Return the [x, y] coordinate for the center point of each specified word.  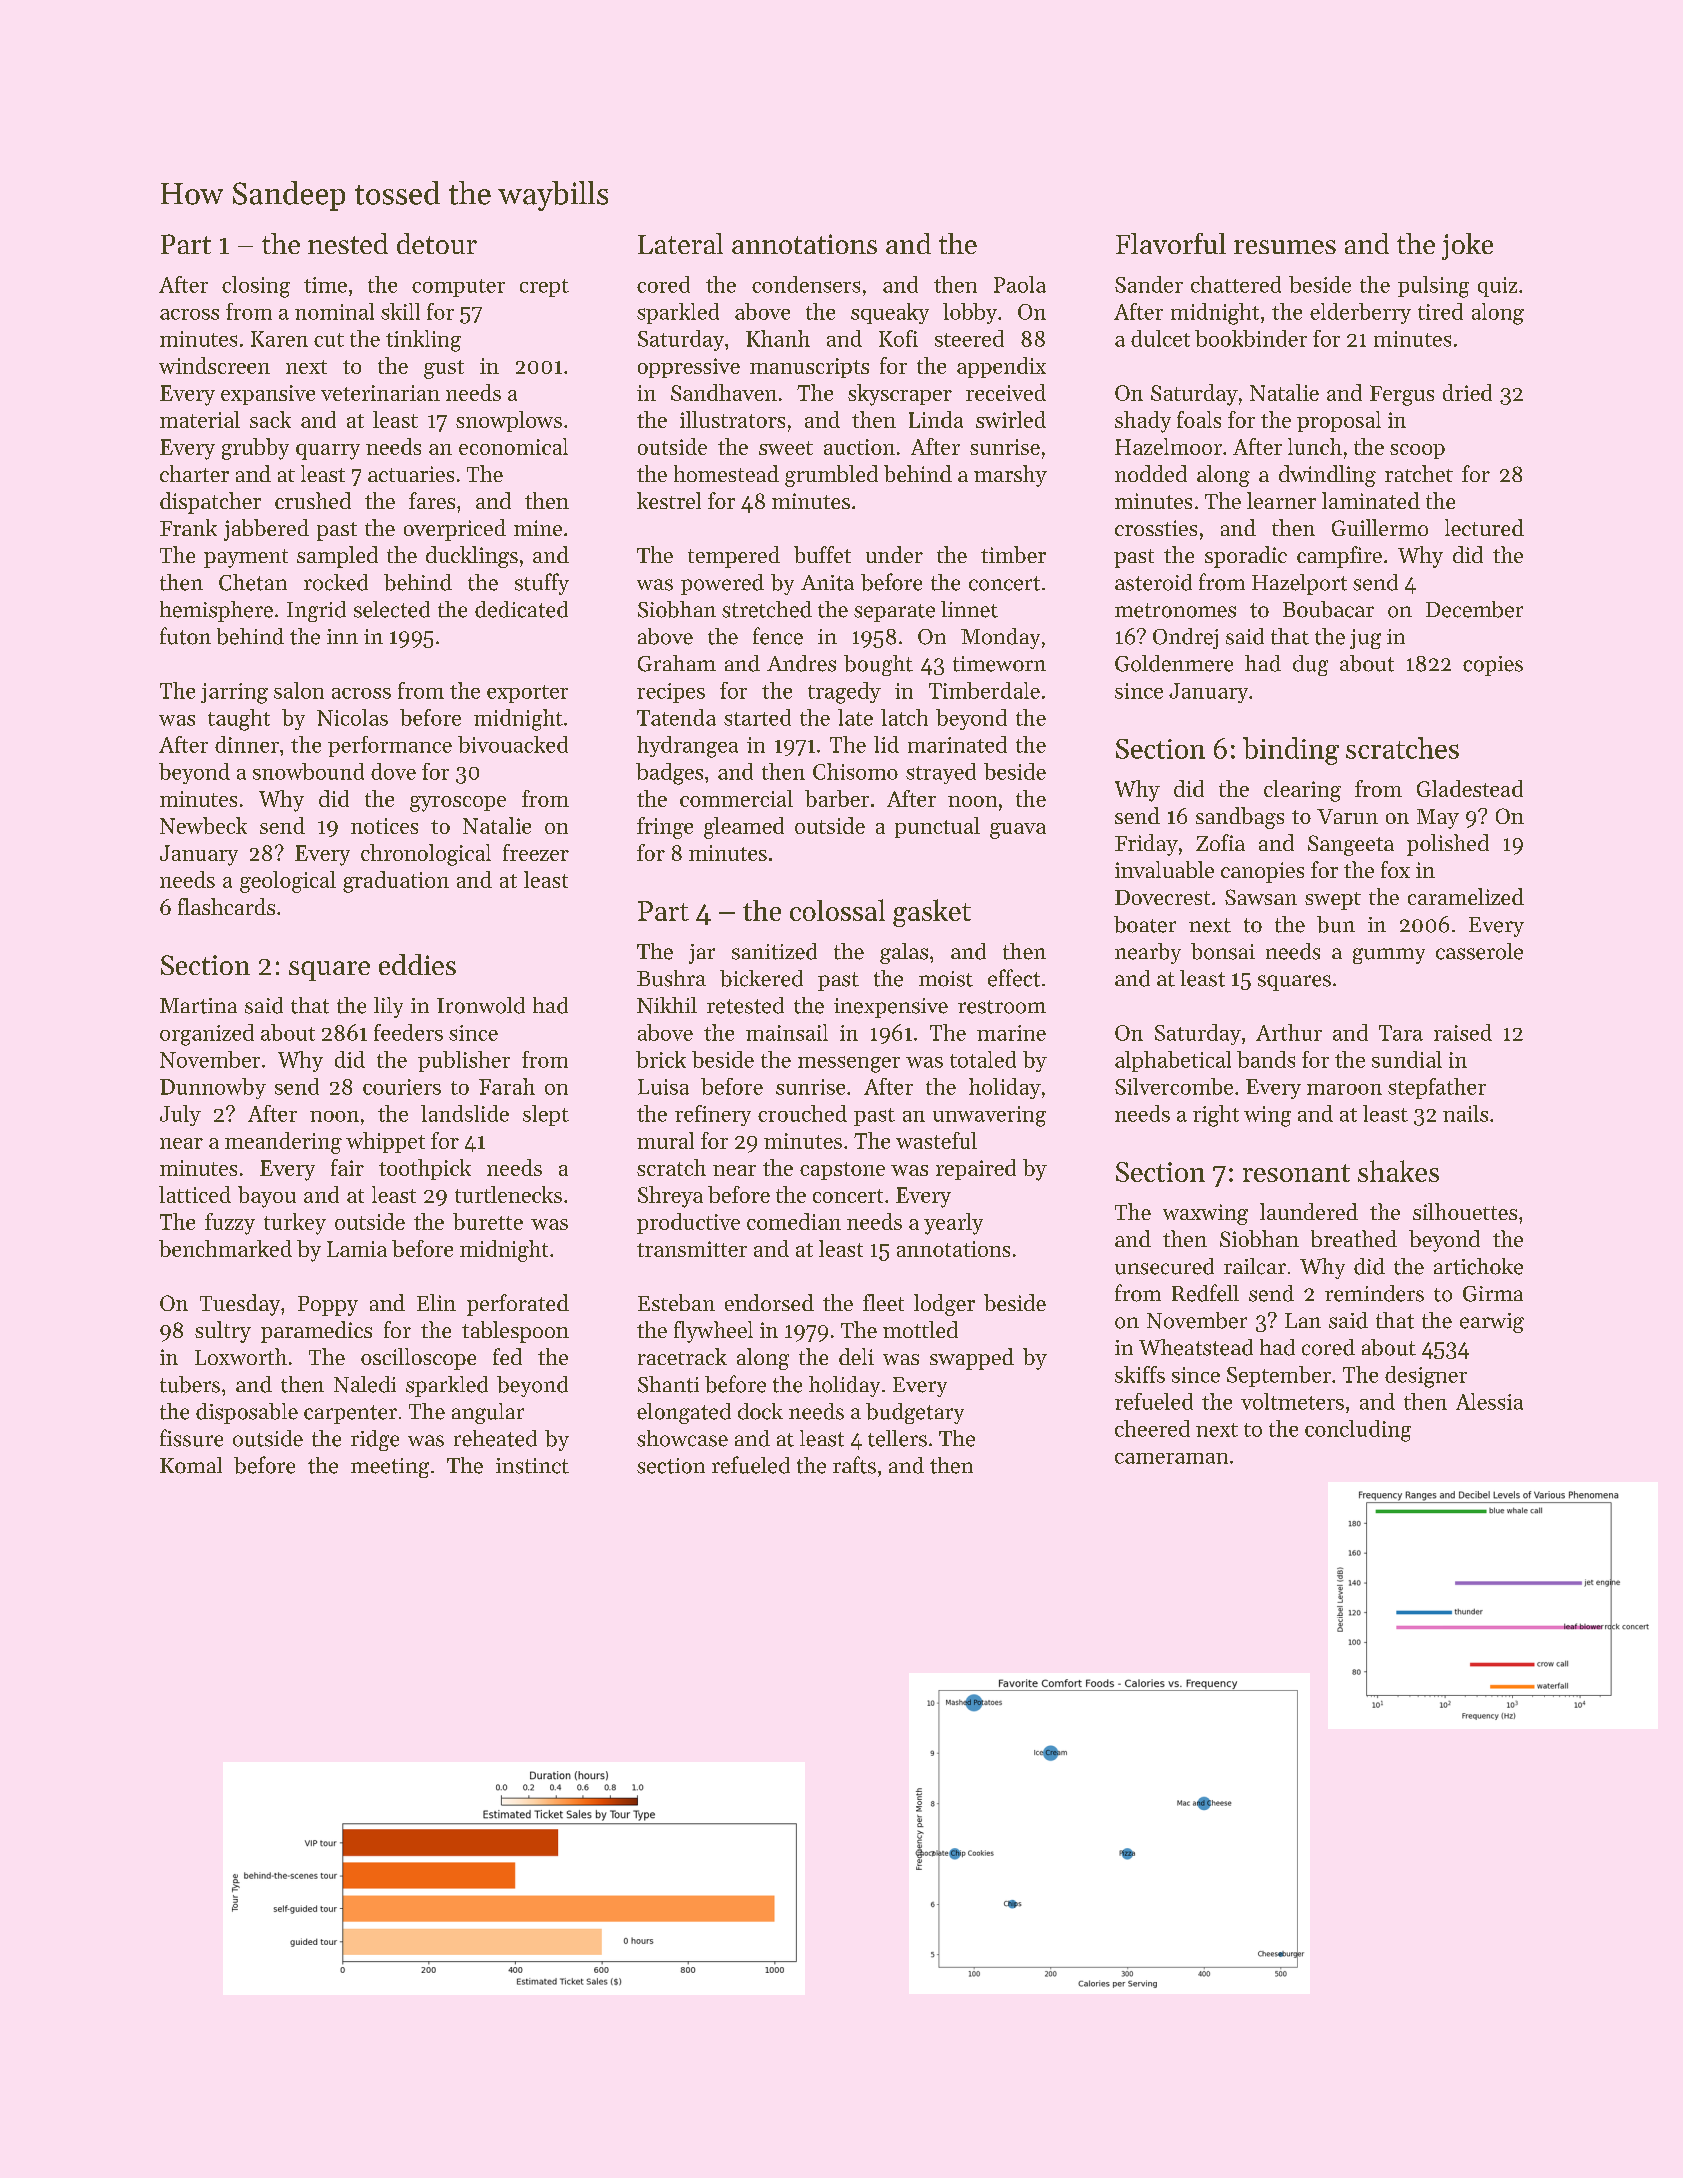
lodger [944, 1305]
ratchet [1419, 473]
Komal [191, 1465]
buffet [822, 554]
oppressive [689, 368]
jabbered [266, 530]
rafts [854, 1465]
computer [458, 288]
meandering [283, 1143]
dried [1467, 392]
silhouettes [1465, 1211]
